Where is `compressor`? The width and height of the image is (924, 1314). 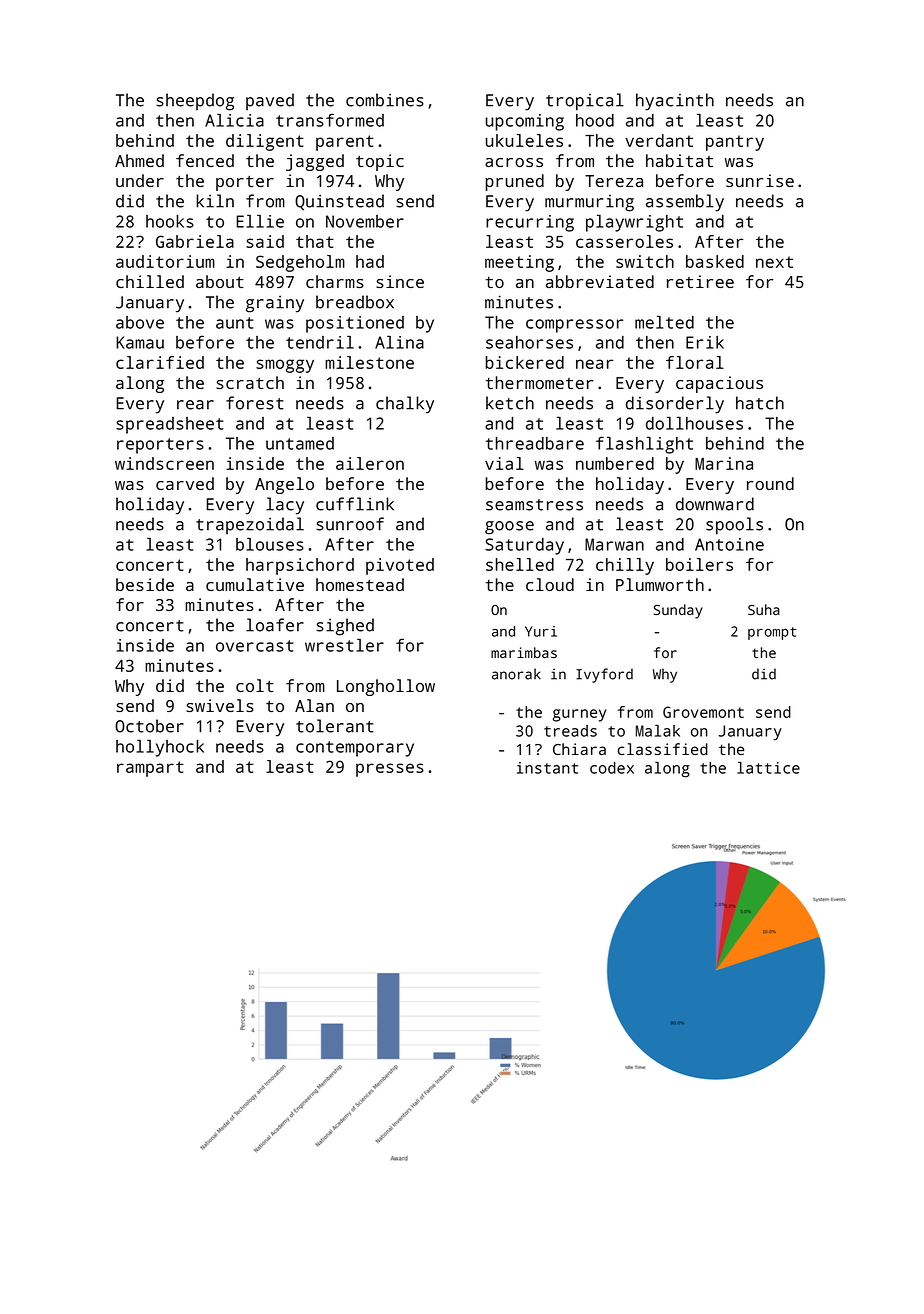 compressor is located at coordinates (574, 326).
